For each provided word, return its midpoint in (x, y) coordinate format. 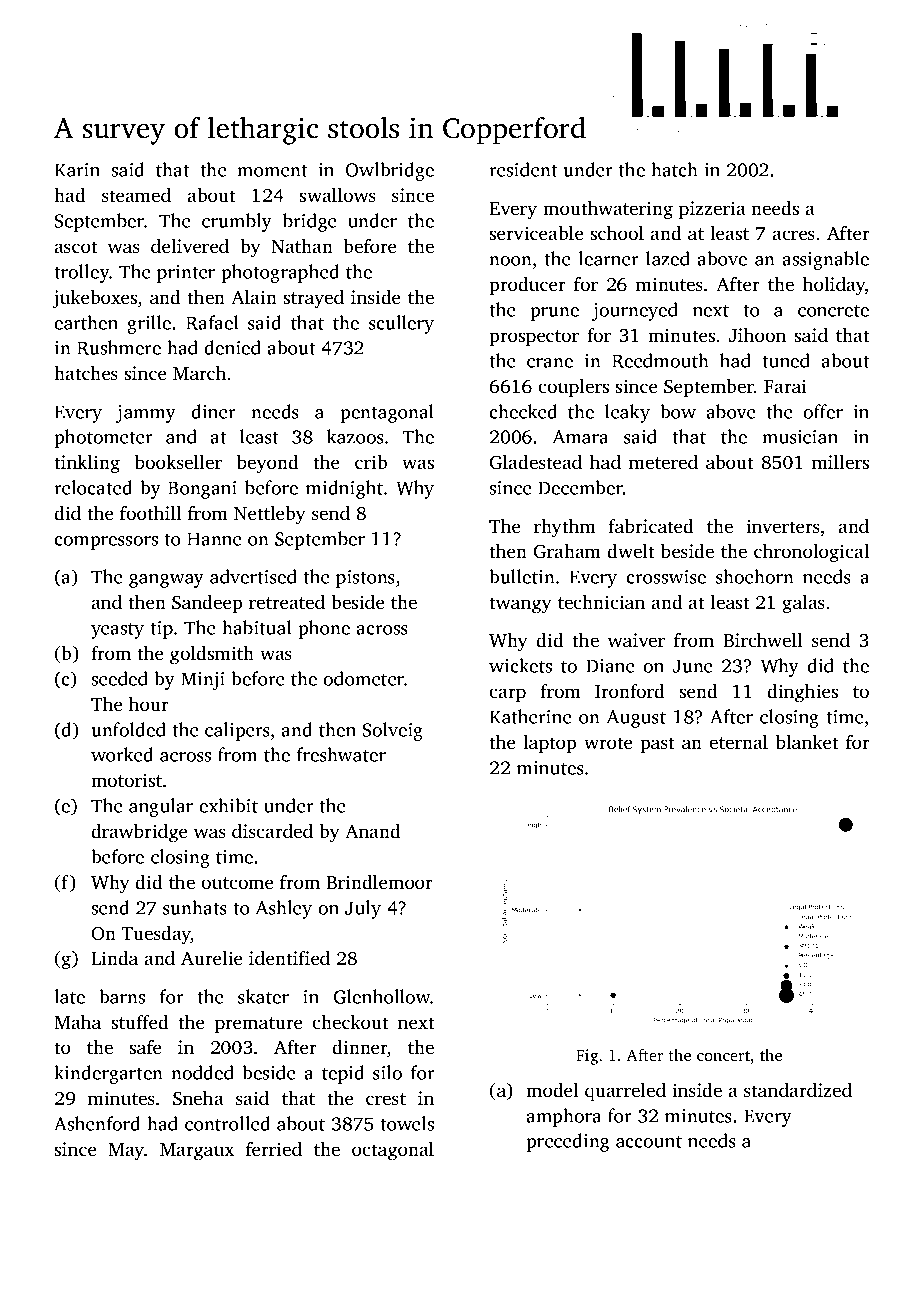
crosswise (666, 577)
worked (122, 754)
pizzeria (712, 210)
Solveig (393, 731)
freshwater (341, 754)
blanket (807, 742)
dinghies (802, 693)
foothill (150, 513)
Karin (77, 170)
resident (523, 169)
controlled (227, 1123)
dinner (360, 1048)
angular (161, 807)
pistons (365, 579)
